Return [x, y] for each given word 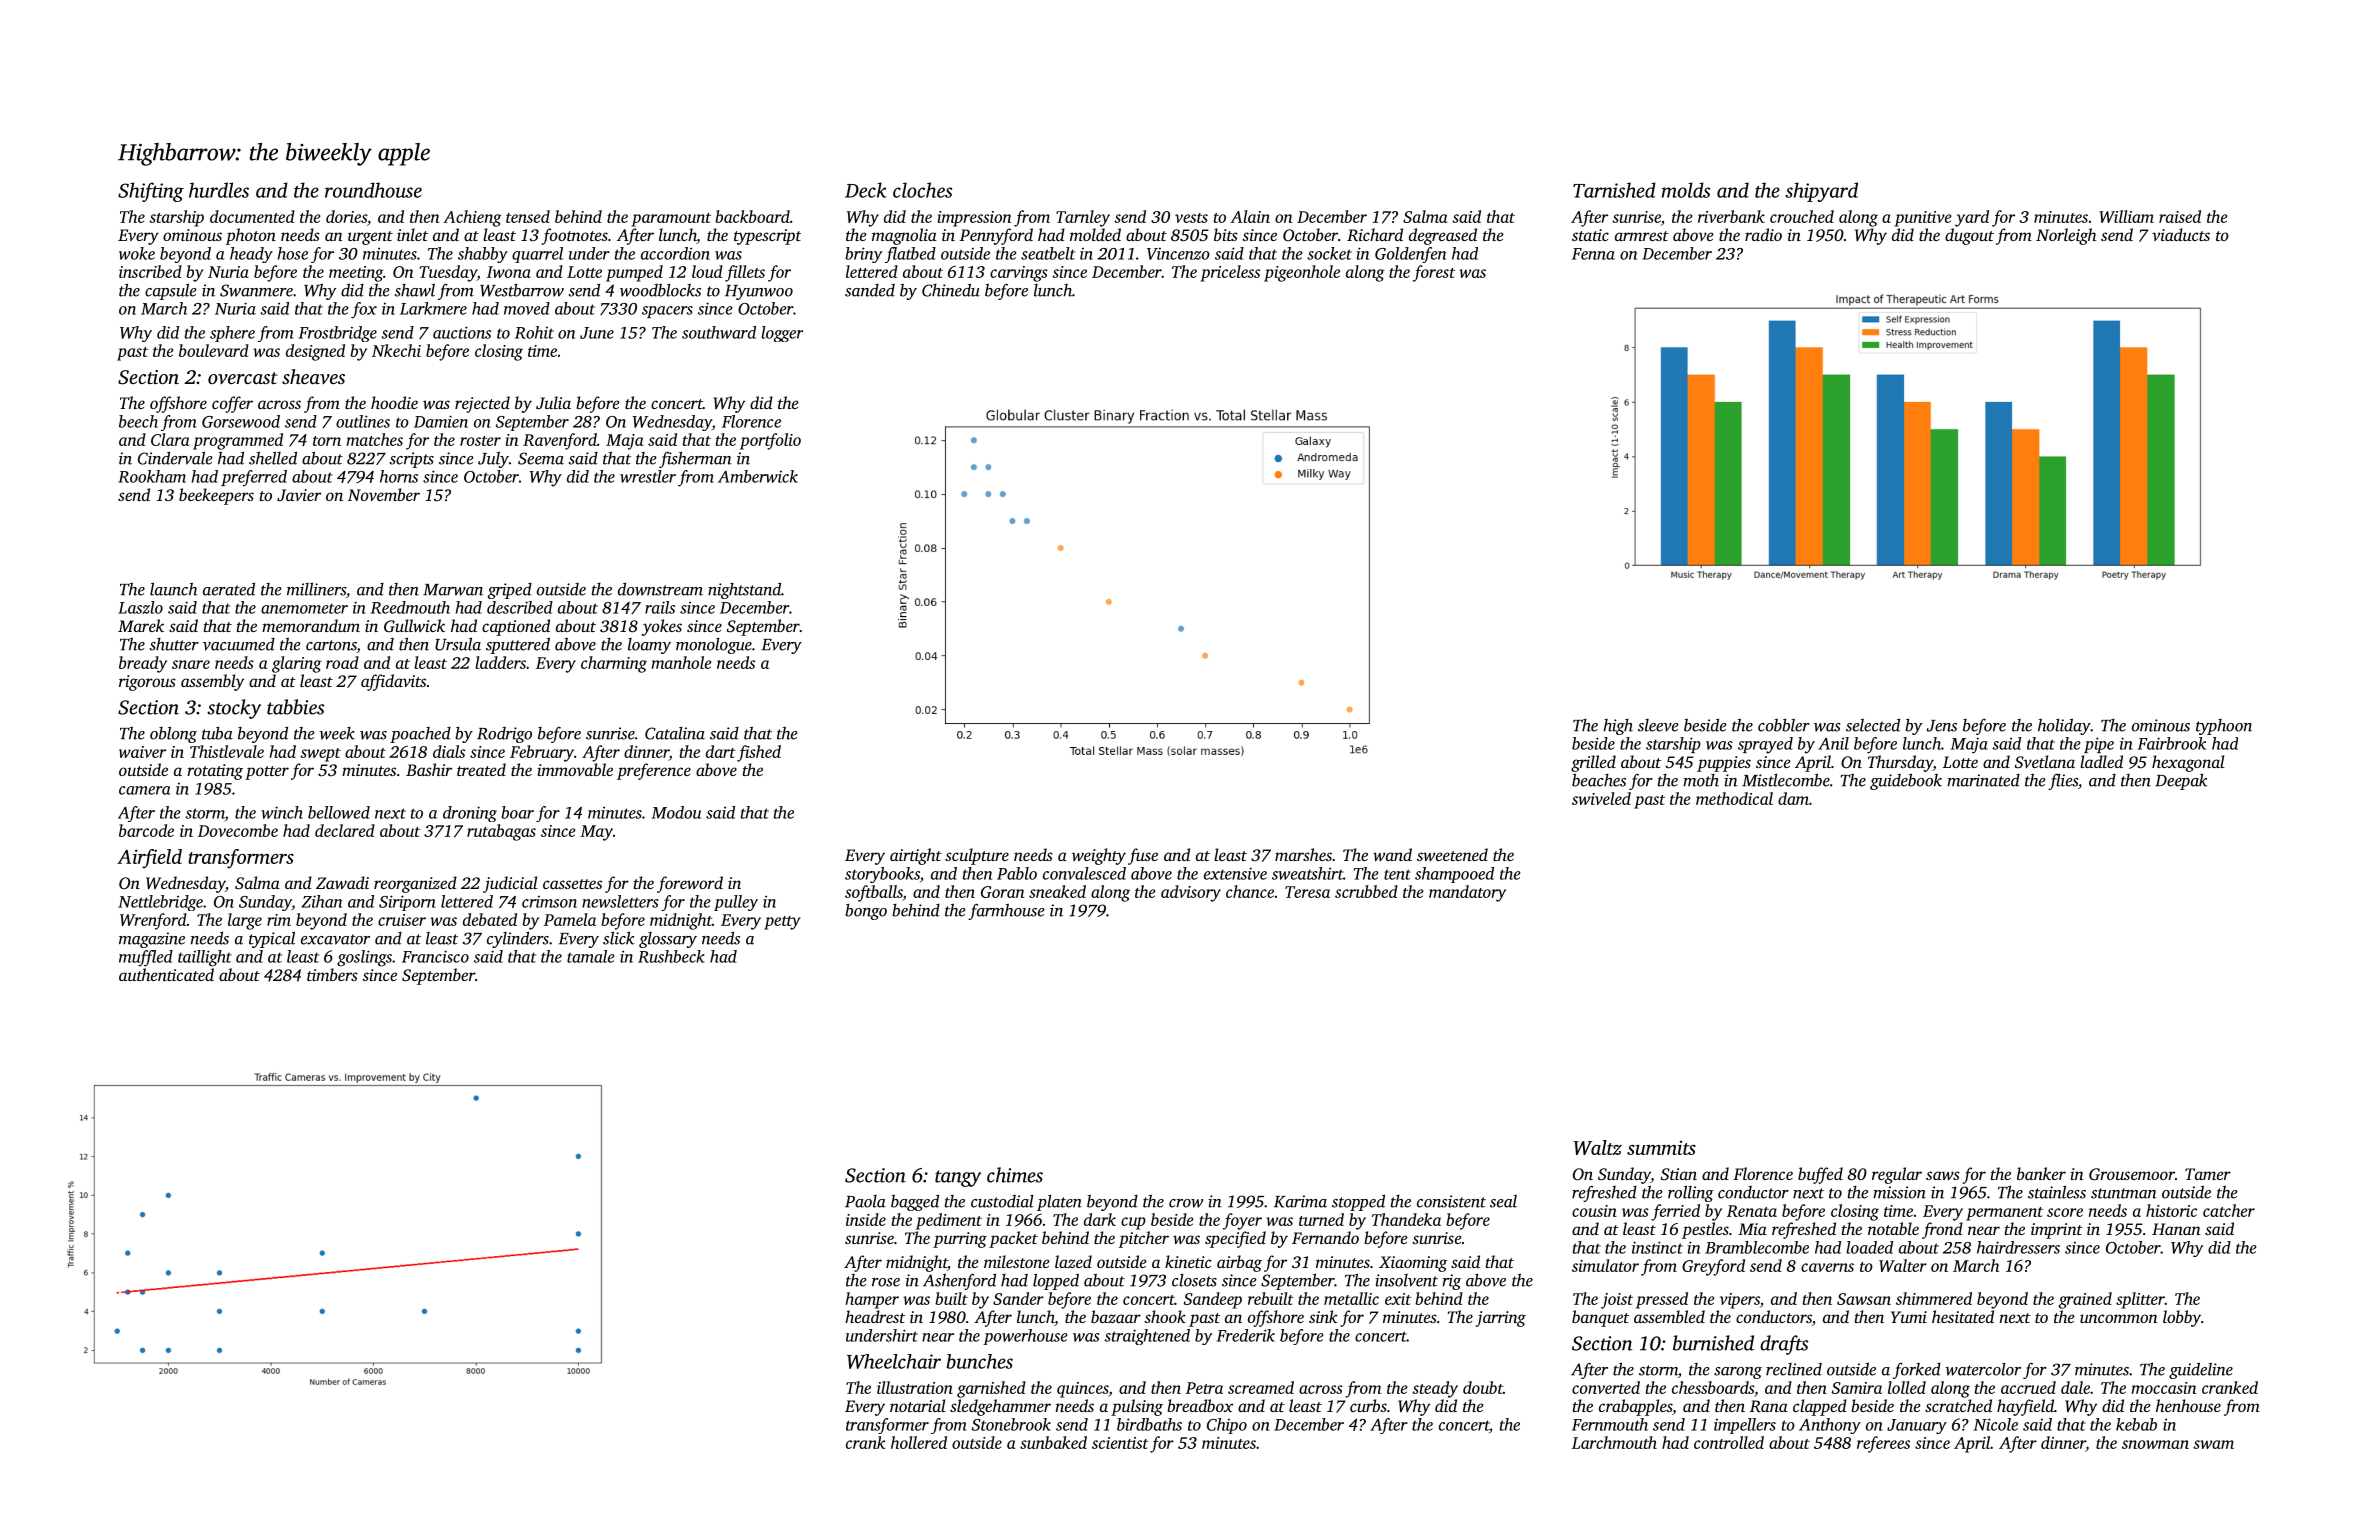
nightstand [744, 590]
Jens [1942, 726]
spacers [667, 312]
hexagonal [2188, 763]
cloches [922, 190]
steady [1435, 1389]
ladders [500, 662]
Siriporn [407, 903]
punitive [1922, 219]
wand [1392, 854]
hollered [919, 1442]
